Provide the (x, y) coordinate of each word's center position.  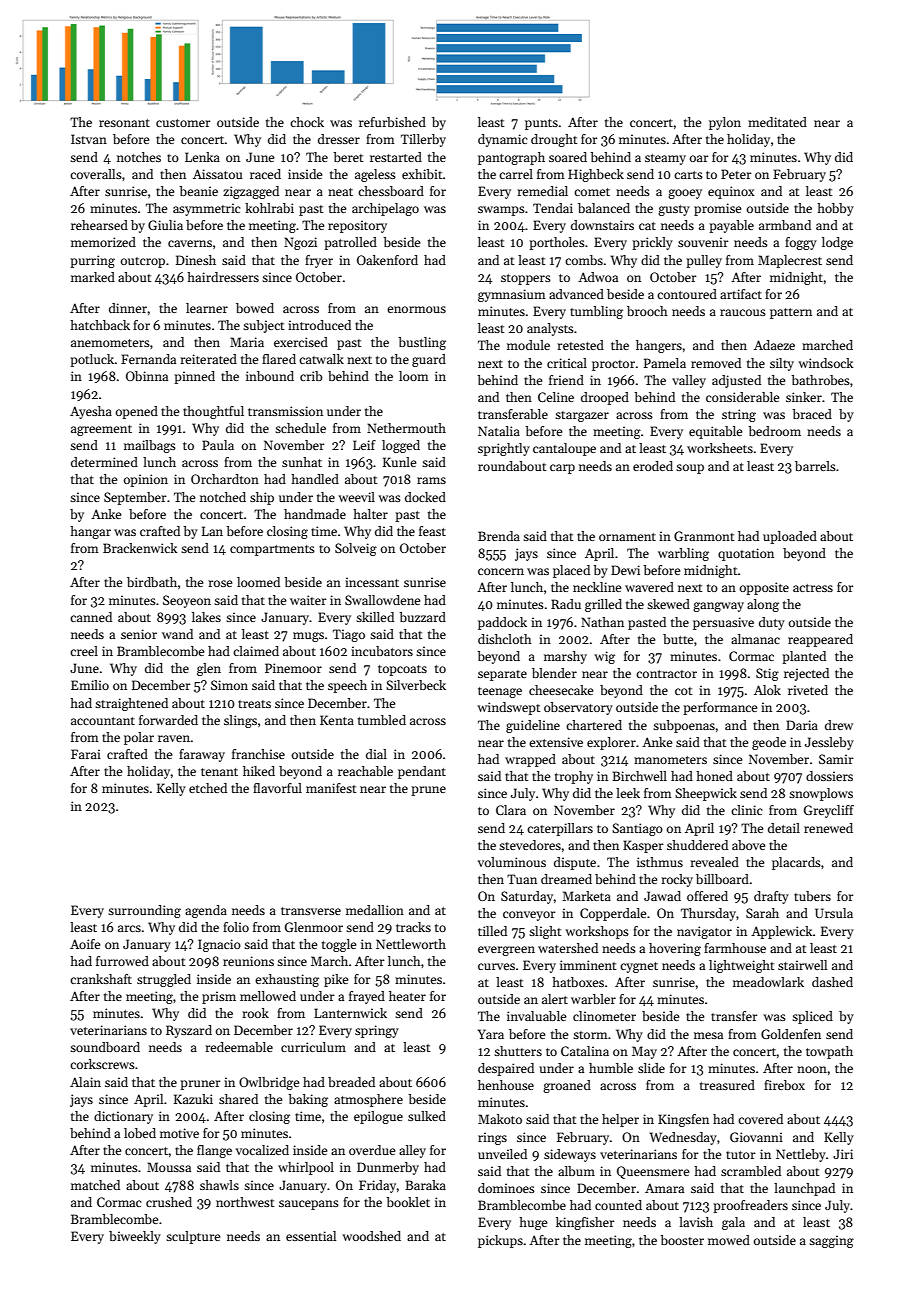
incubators (382, 651)
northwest (245, 1202)
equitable (715, 432)
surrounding (144, 911)
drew (839, 725)
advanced (576, 294)
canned (91, 617)
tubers (812, 896)
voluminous (512, 862)
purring (92, 261)
